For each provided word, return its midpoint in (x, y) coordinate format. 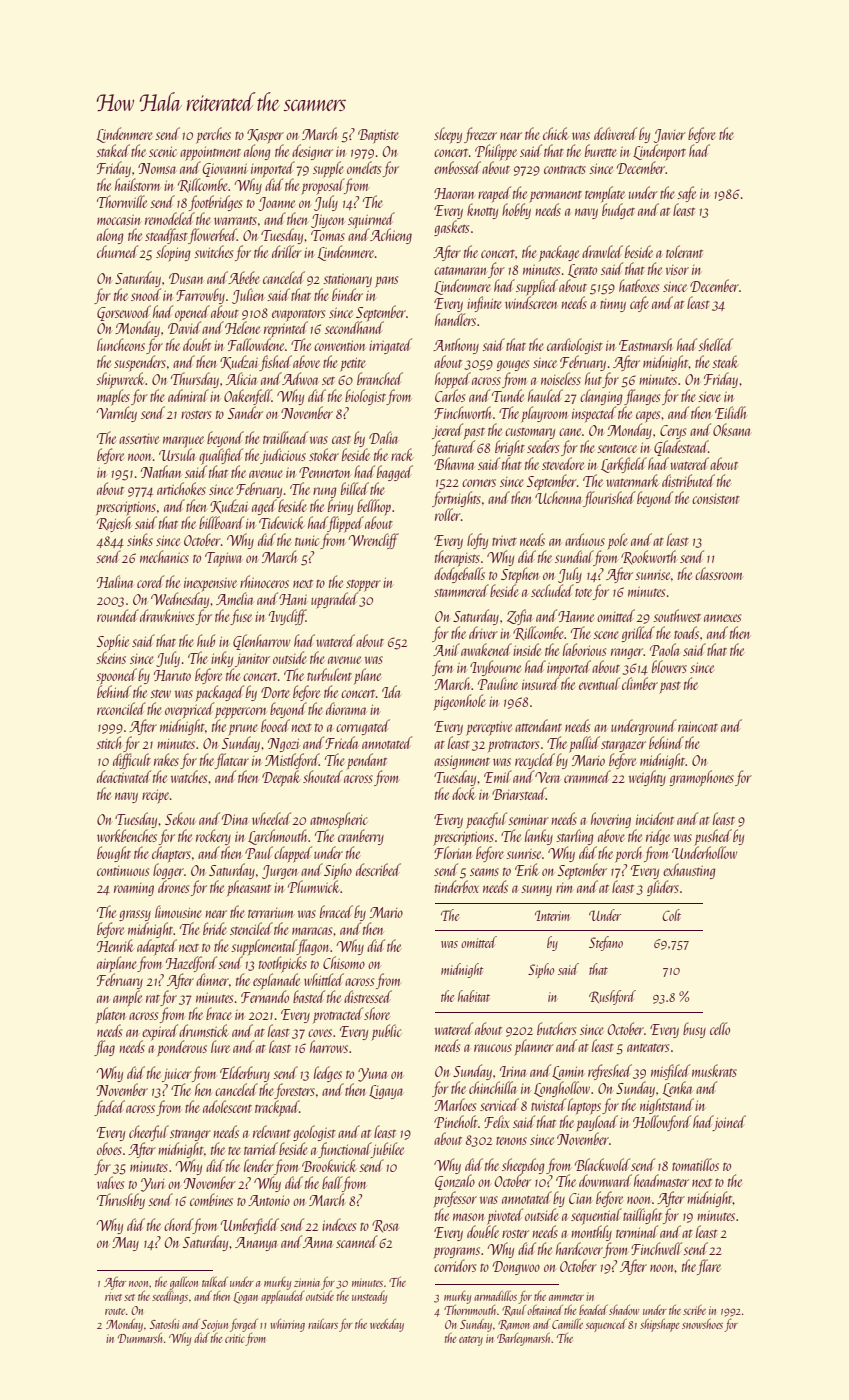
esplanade (276, 981)
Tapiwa (223, 559)
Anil (446, 649)
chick (555, 133)
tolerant (684, 251)
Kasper (265, 136)
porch (628, 854)
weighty (647, 778)
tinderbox (457, 886)
